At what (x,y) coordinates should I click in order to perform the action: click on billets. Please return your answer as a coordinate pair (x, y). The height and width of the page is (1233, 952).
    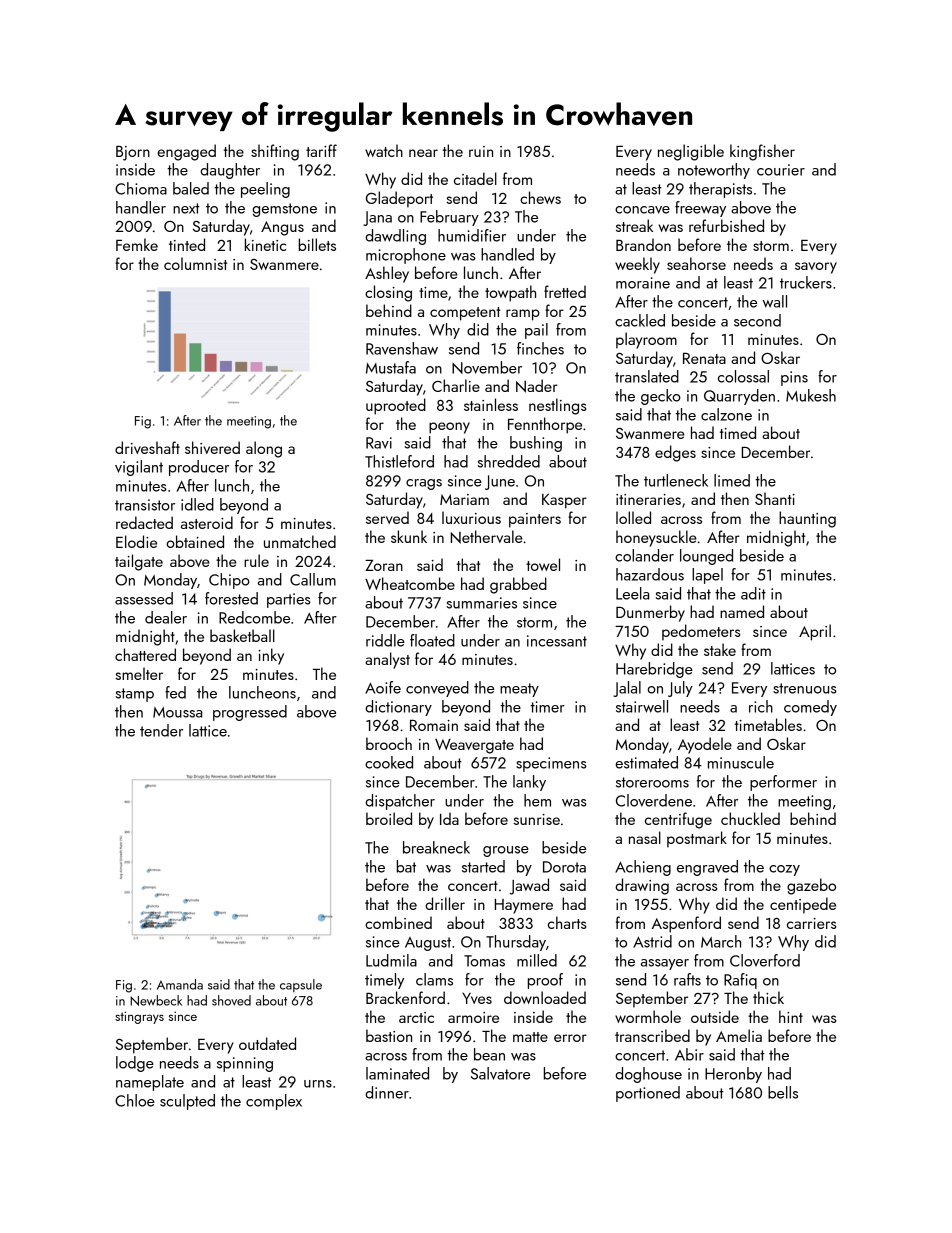
    Looking at the image, I should click on (317, 244).
